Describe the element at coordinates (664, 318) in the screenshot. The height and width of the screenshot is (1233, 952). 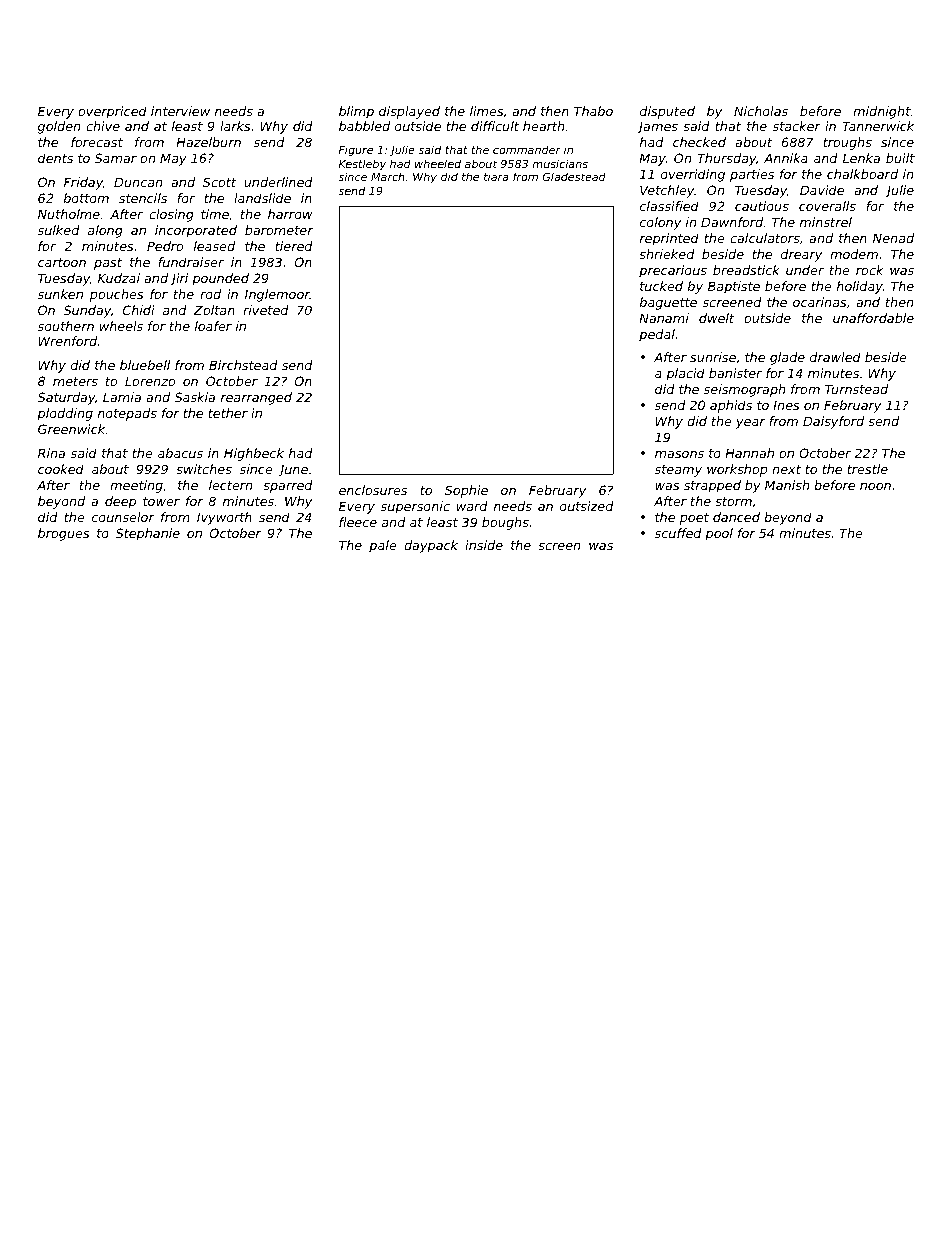
I see `Nanami` at that location.
